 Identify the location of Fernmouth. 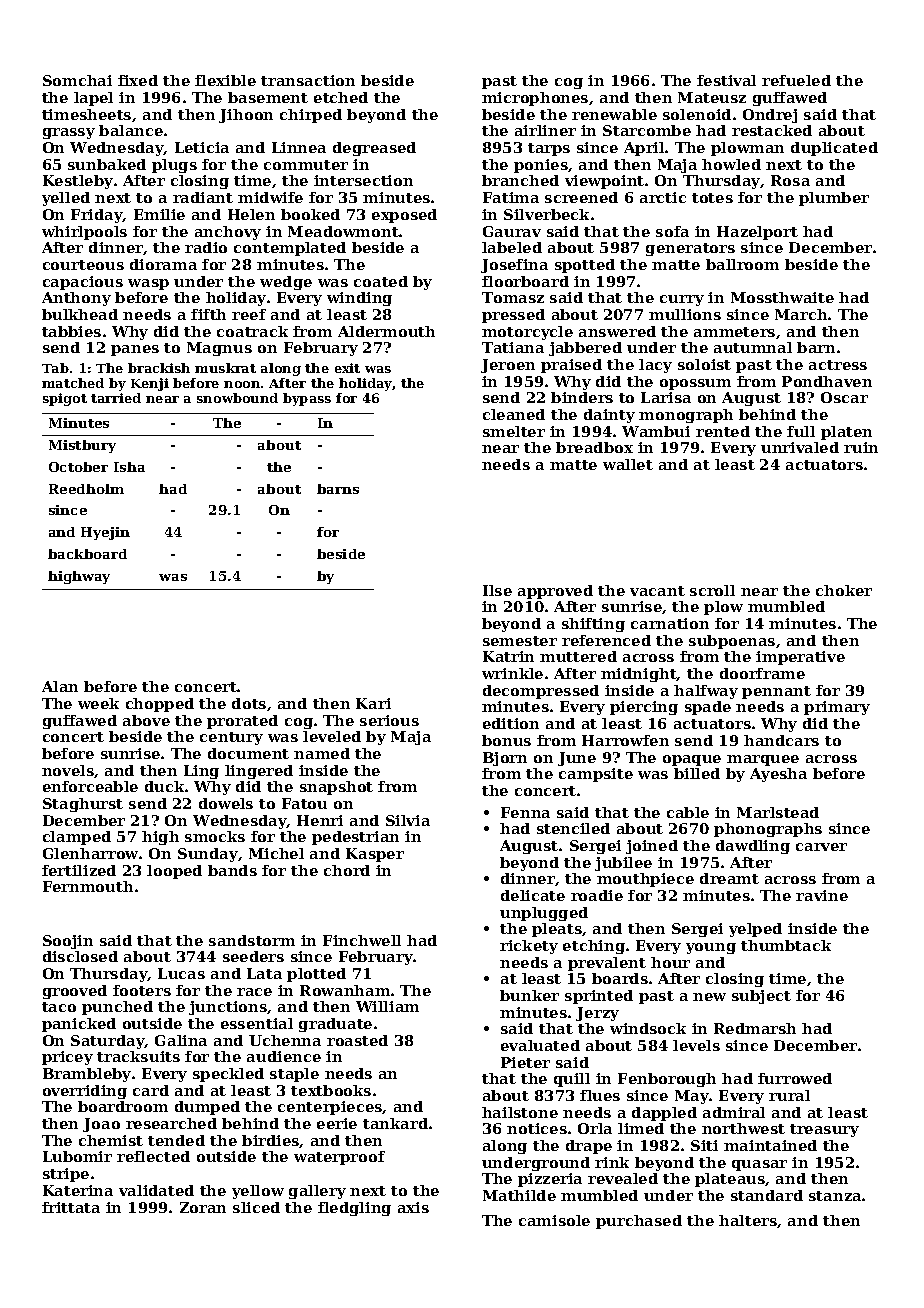
(88, 886).
